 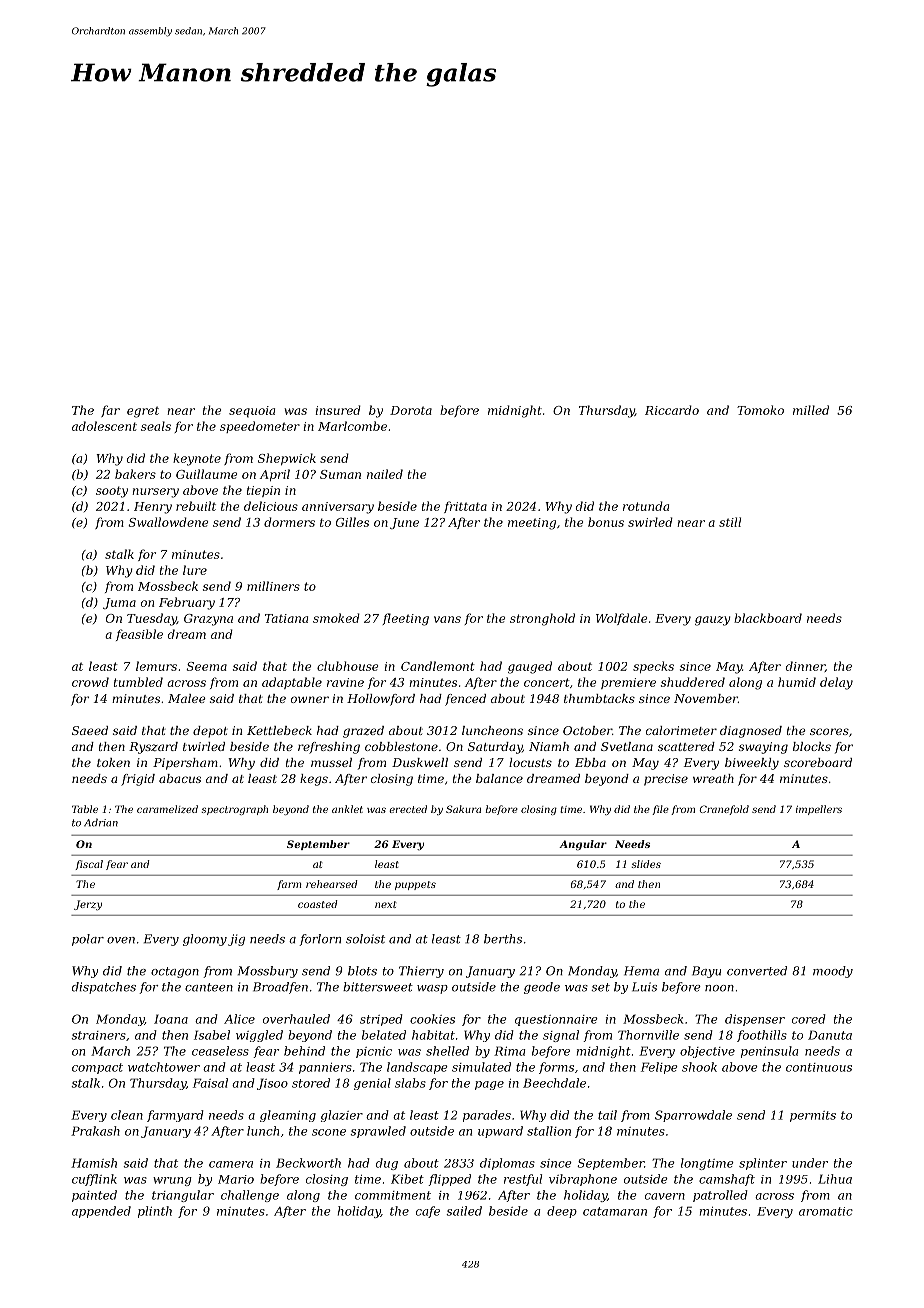 What do you see at coordinates (101, 1212) in the page?
I see `appended` at bounding box center [101, 1212].
